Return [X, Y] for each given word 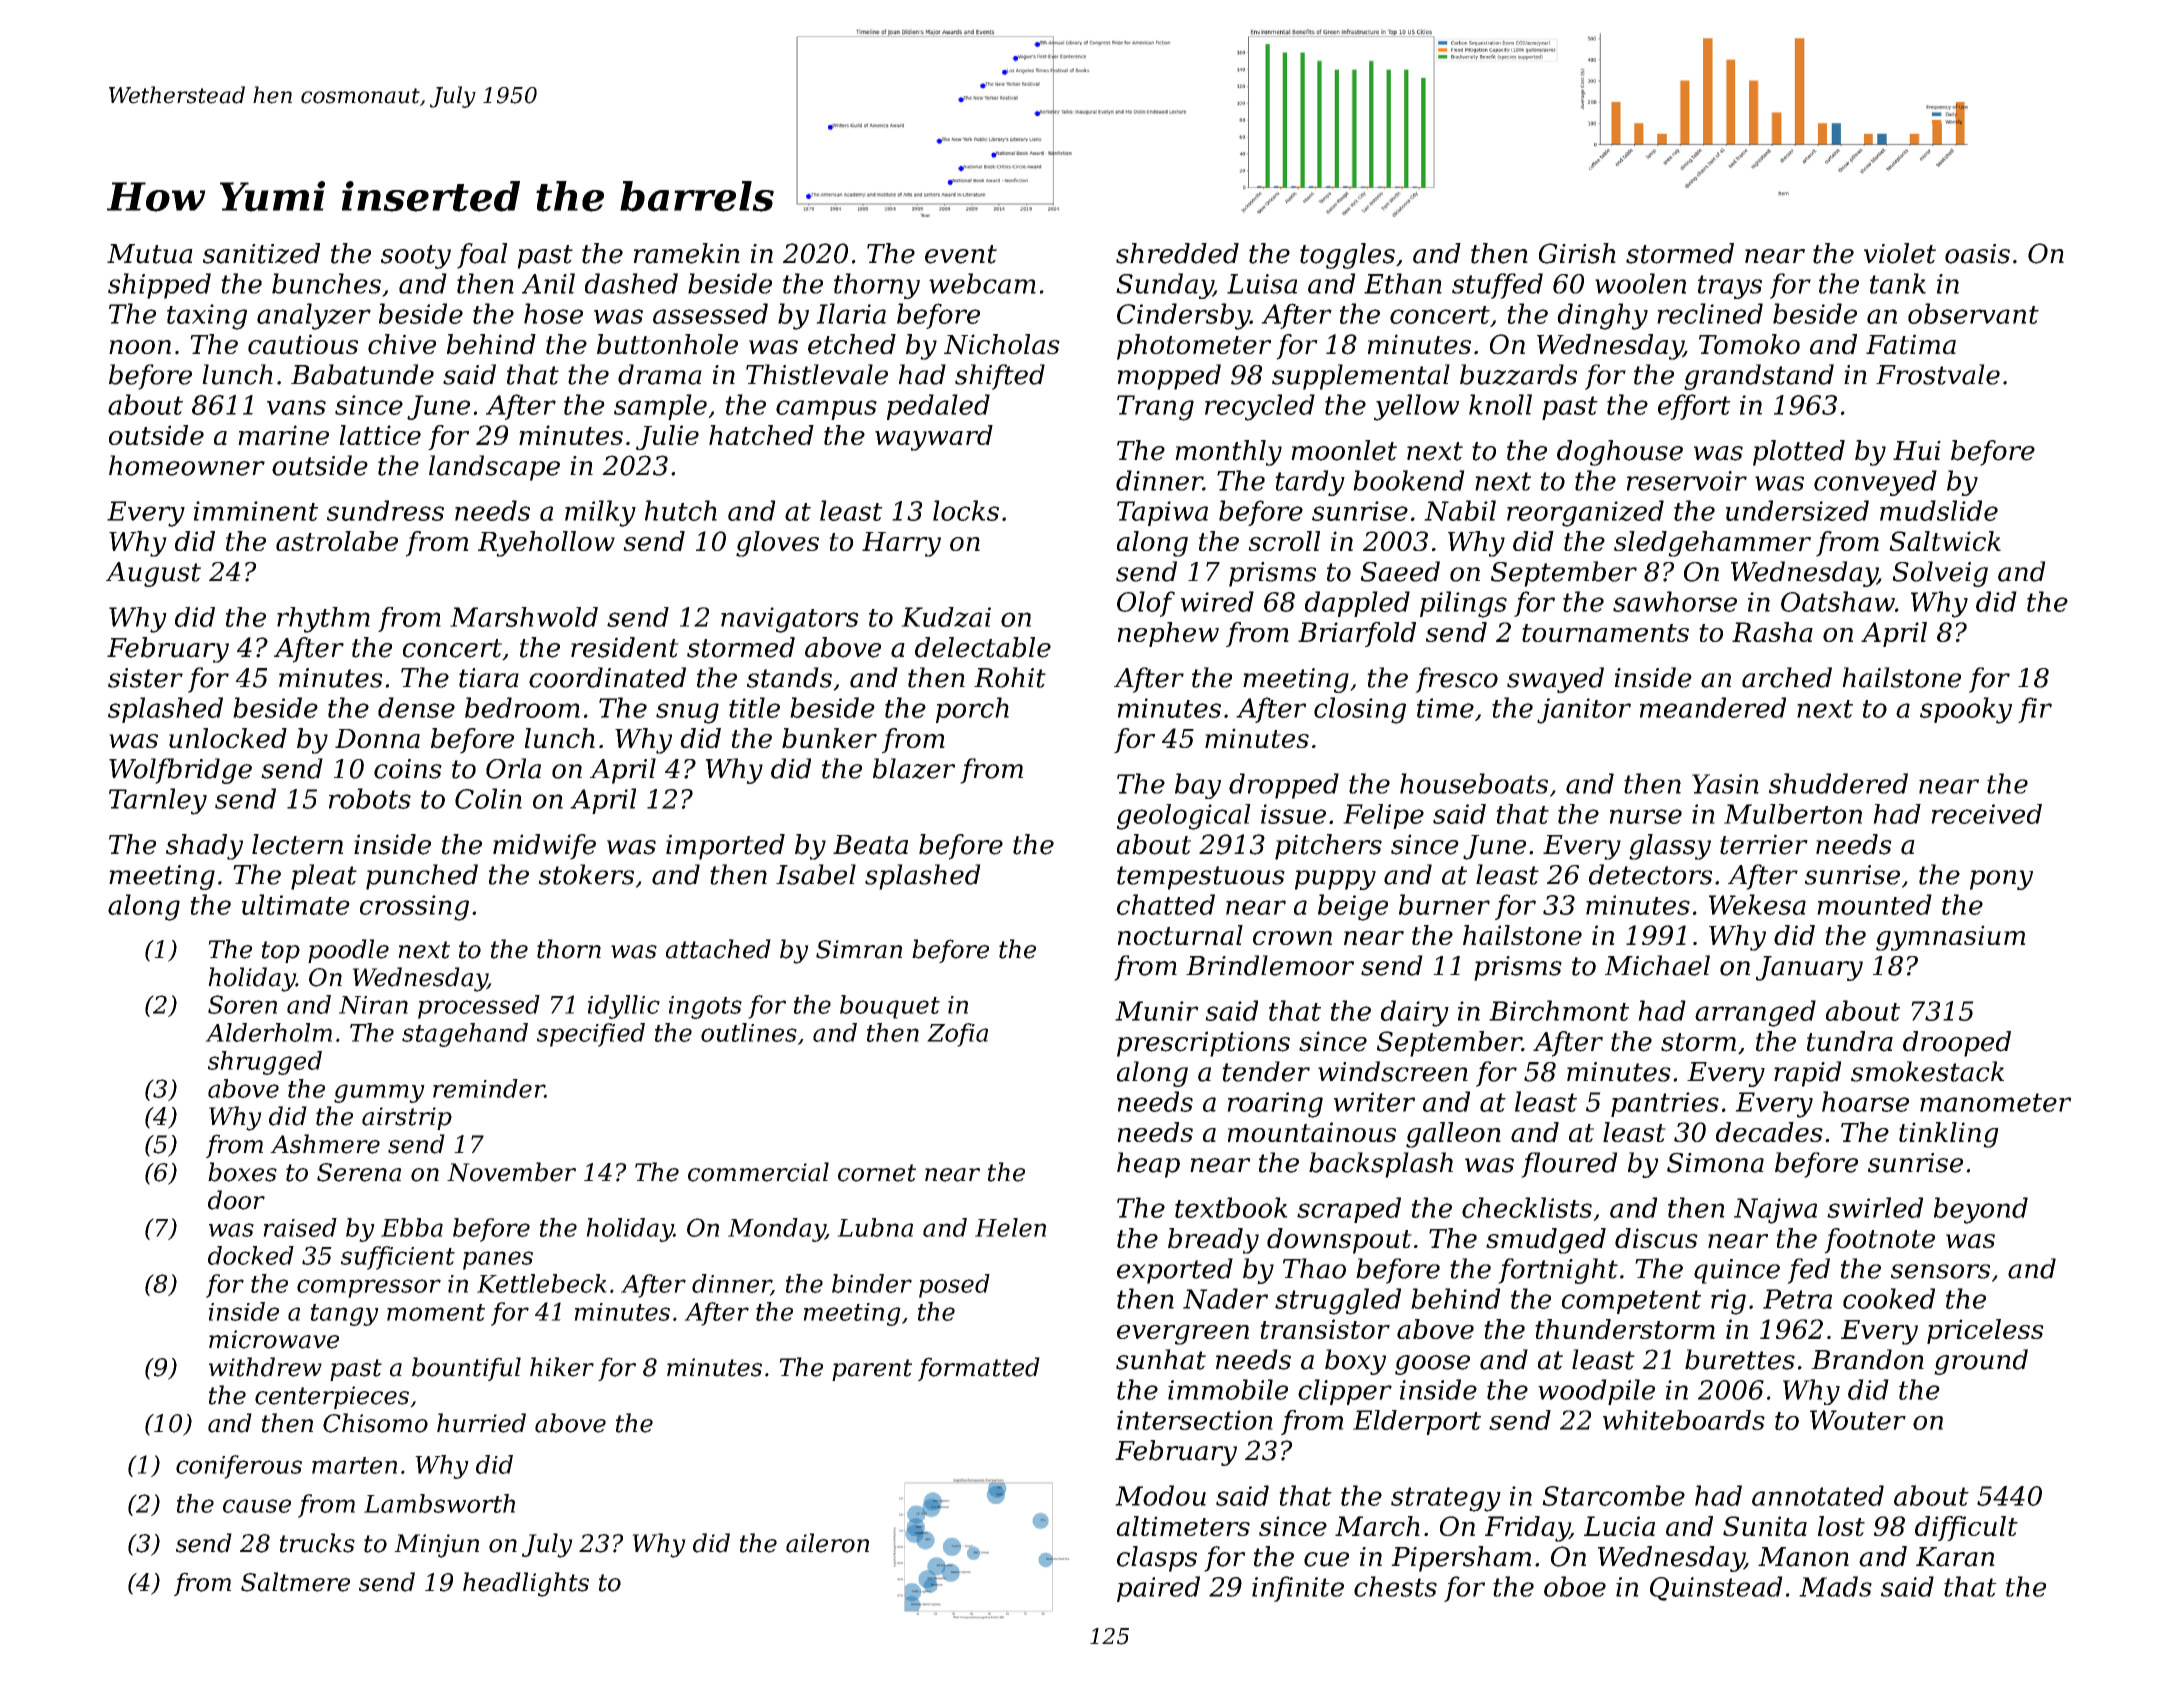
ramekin [687, 253]
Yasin [1725, 784]
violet [1900, 253]
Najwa [1775, 1211]
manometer [1995, 1102]
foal [482, 256]
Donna [377, 738]
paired [1158, 1589]
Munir [1157, 1011]
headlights [526, 1584]
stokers [586, 874]
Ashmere [325, 1144]
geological [1184, 817]
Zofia [957, 1035]
